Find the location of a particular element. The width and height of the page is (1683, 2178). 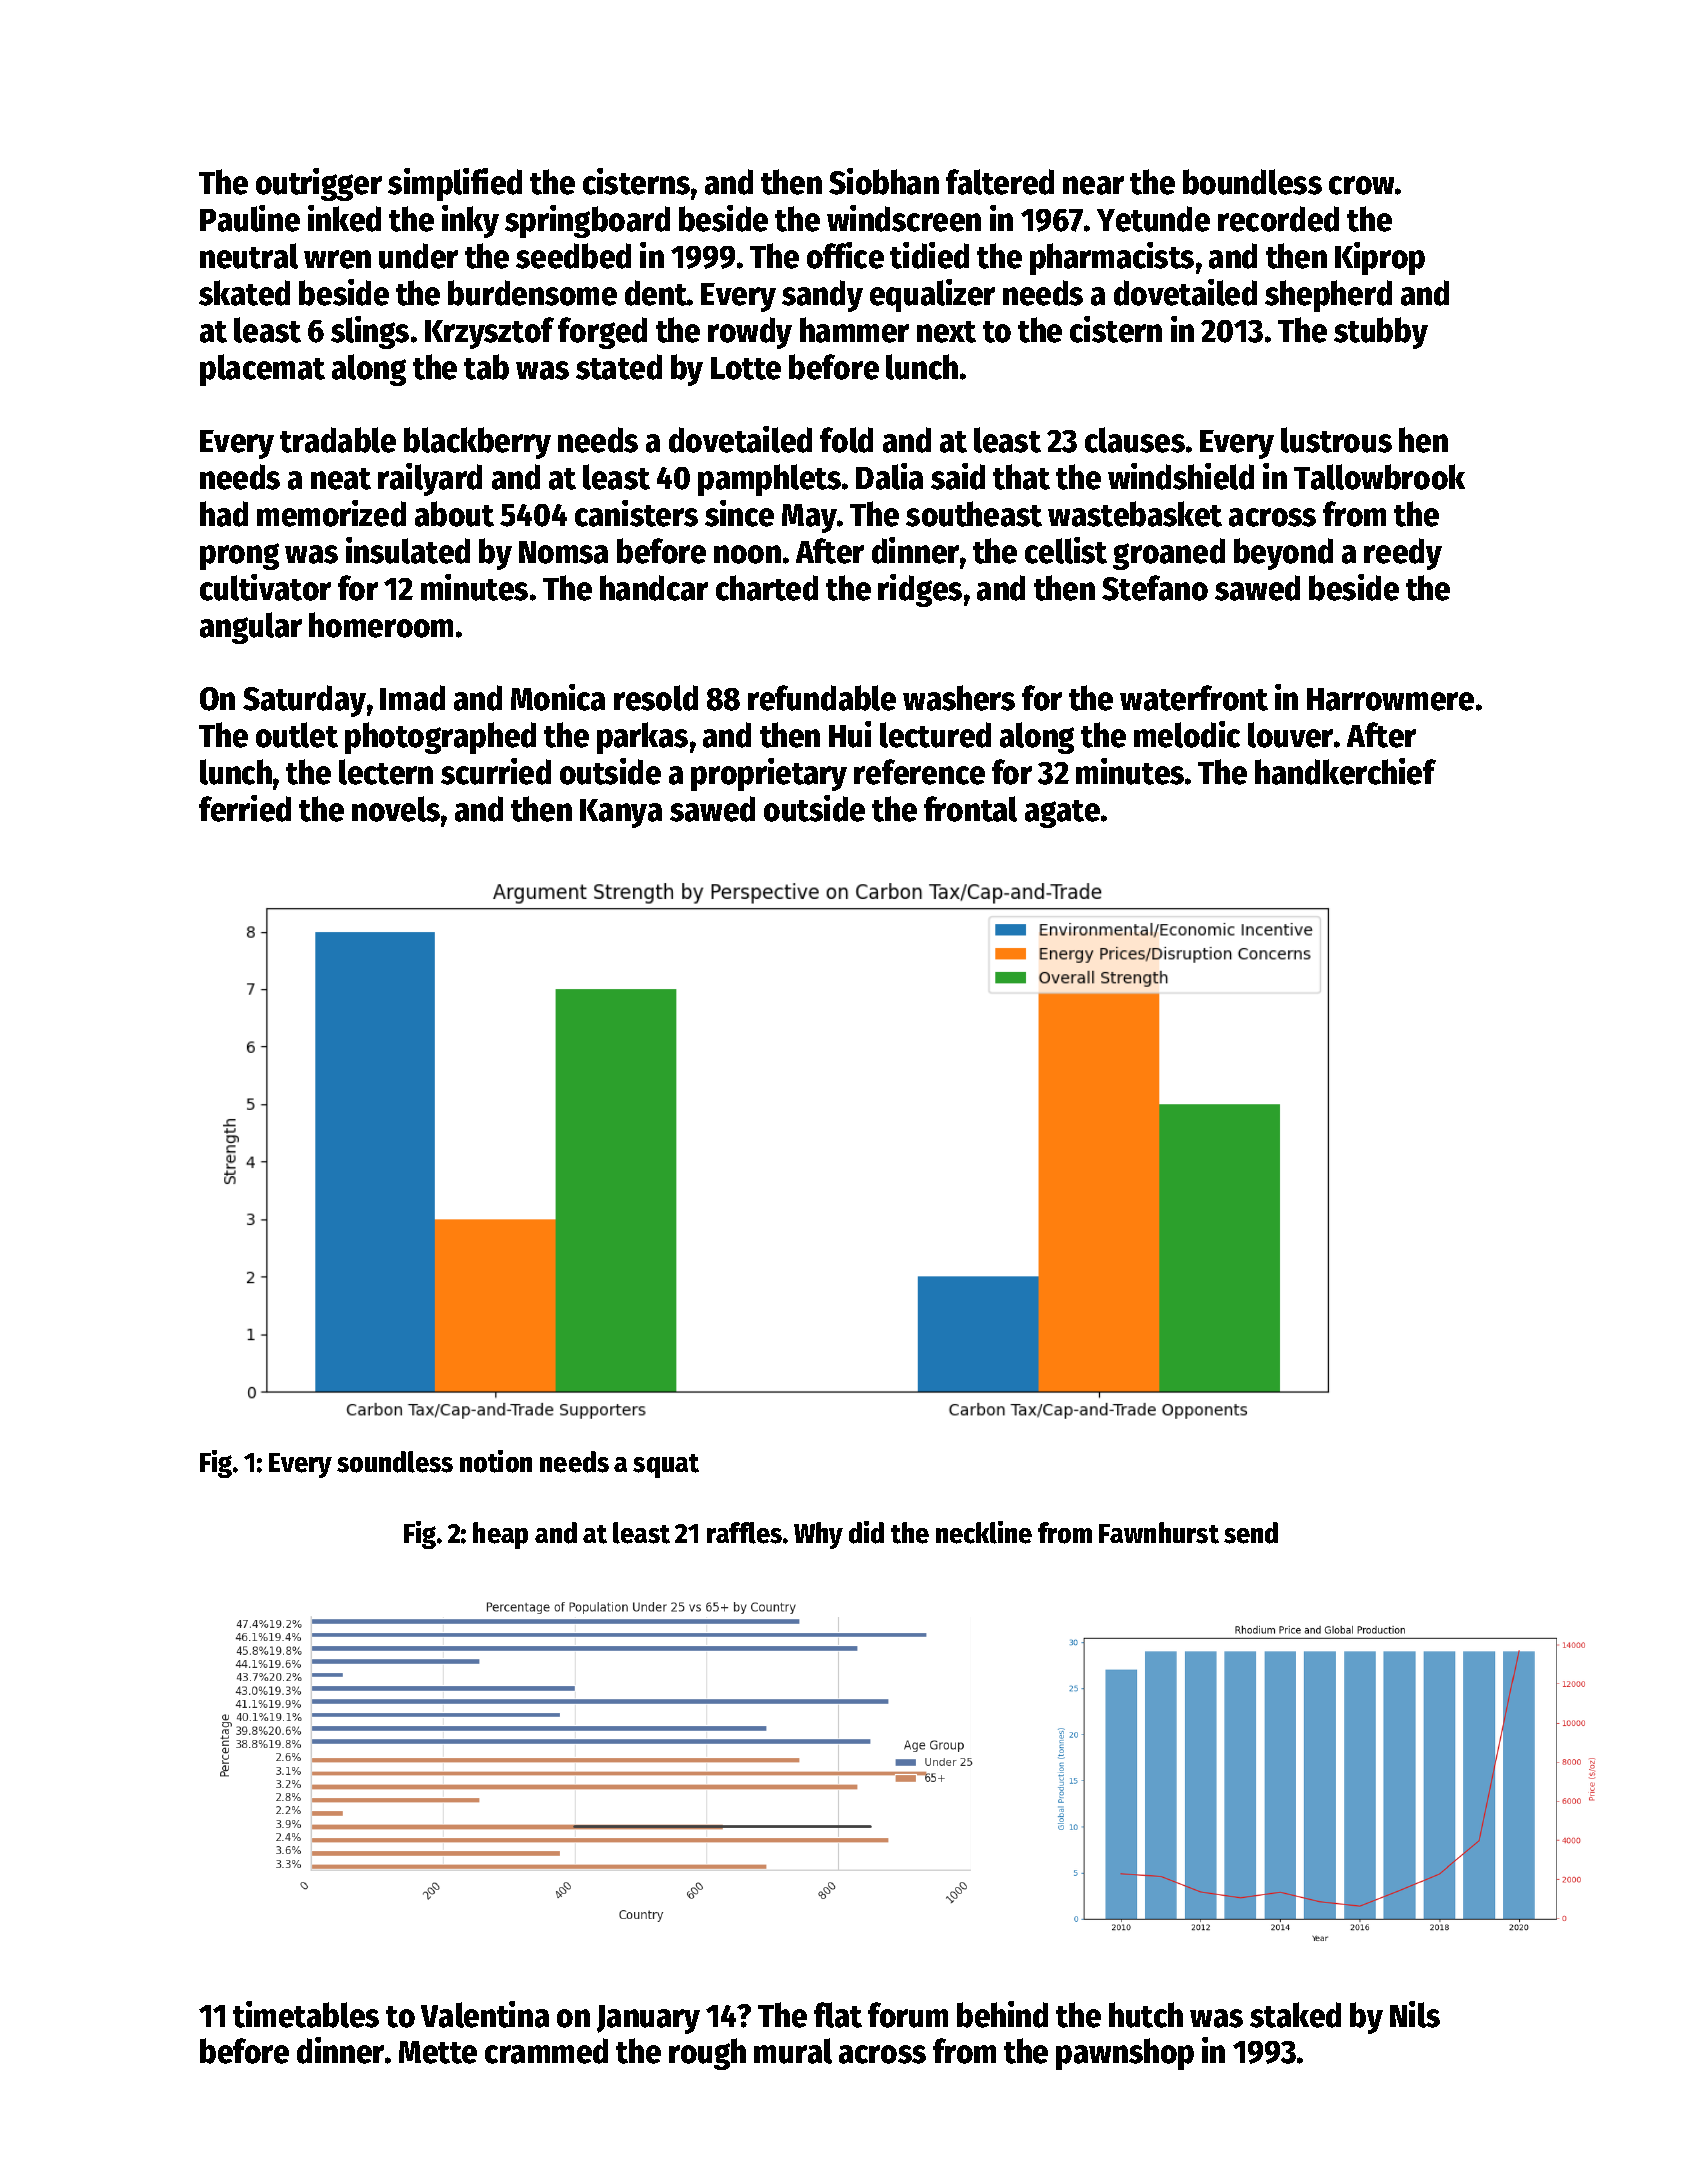

beyond is located at coordinates (1283, 554).
